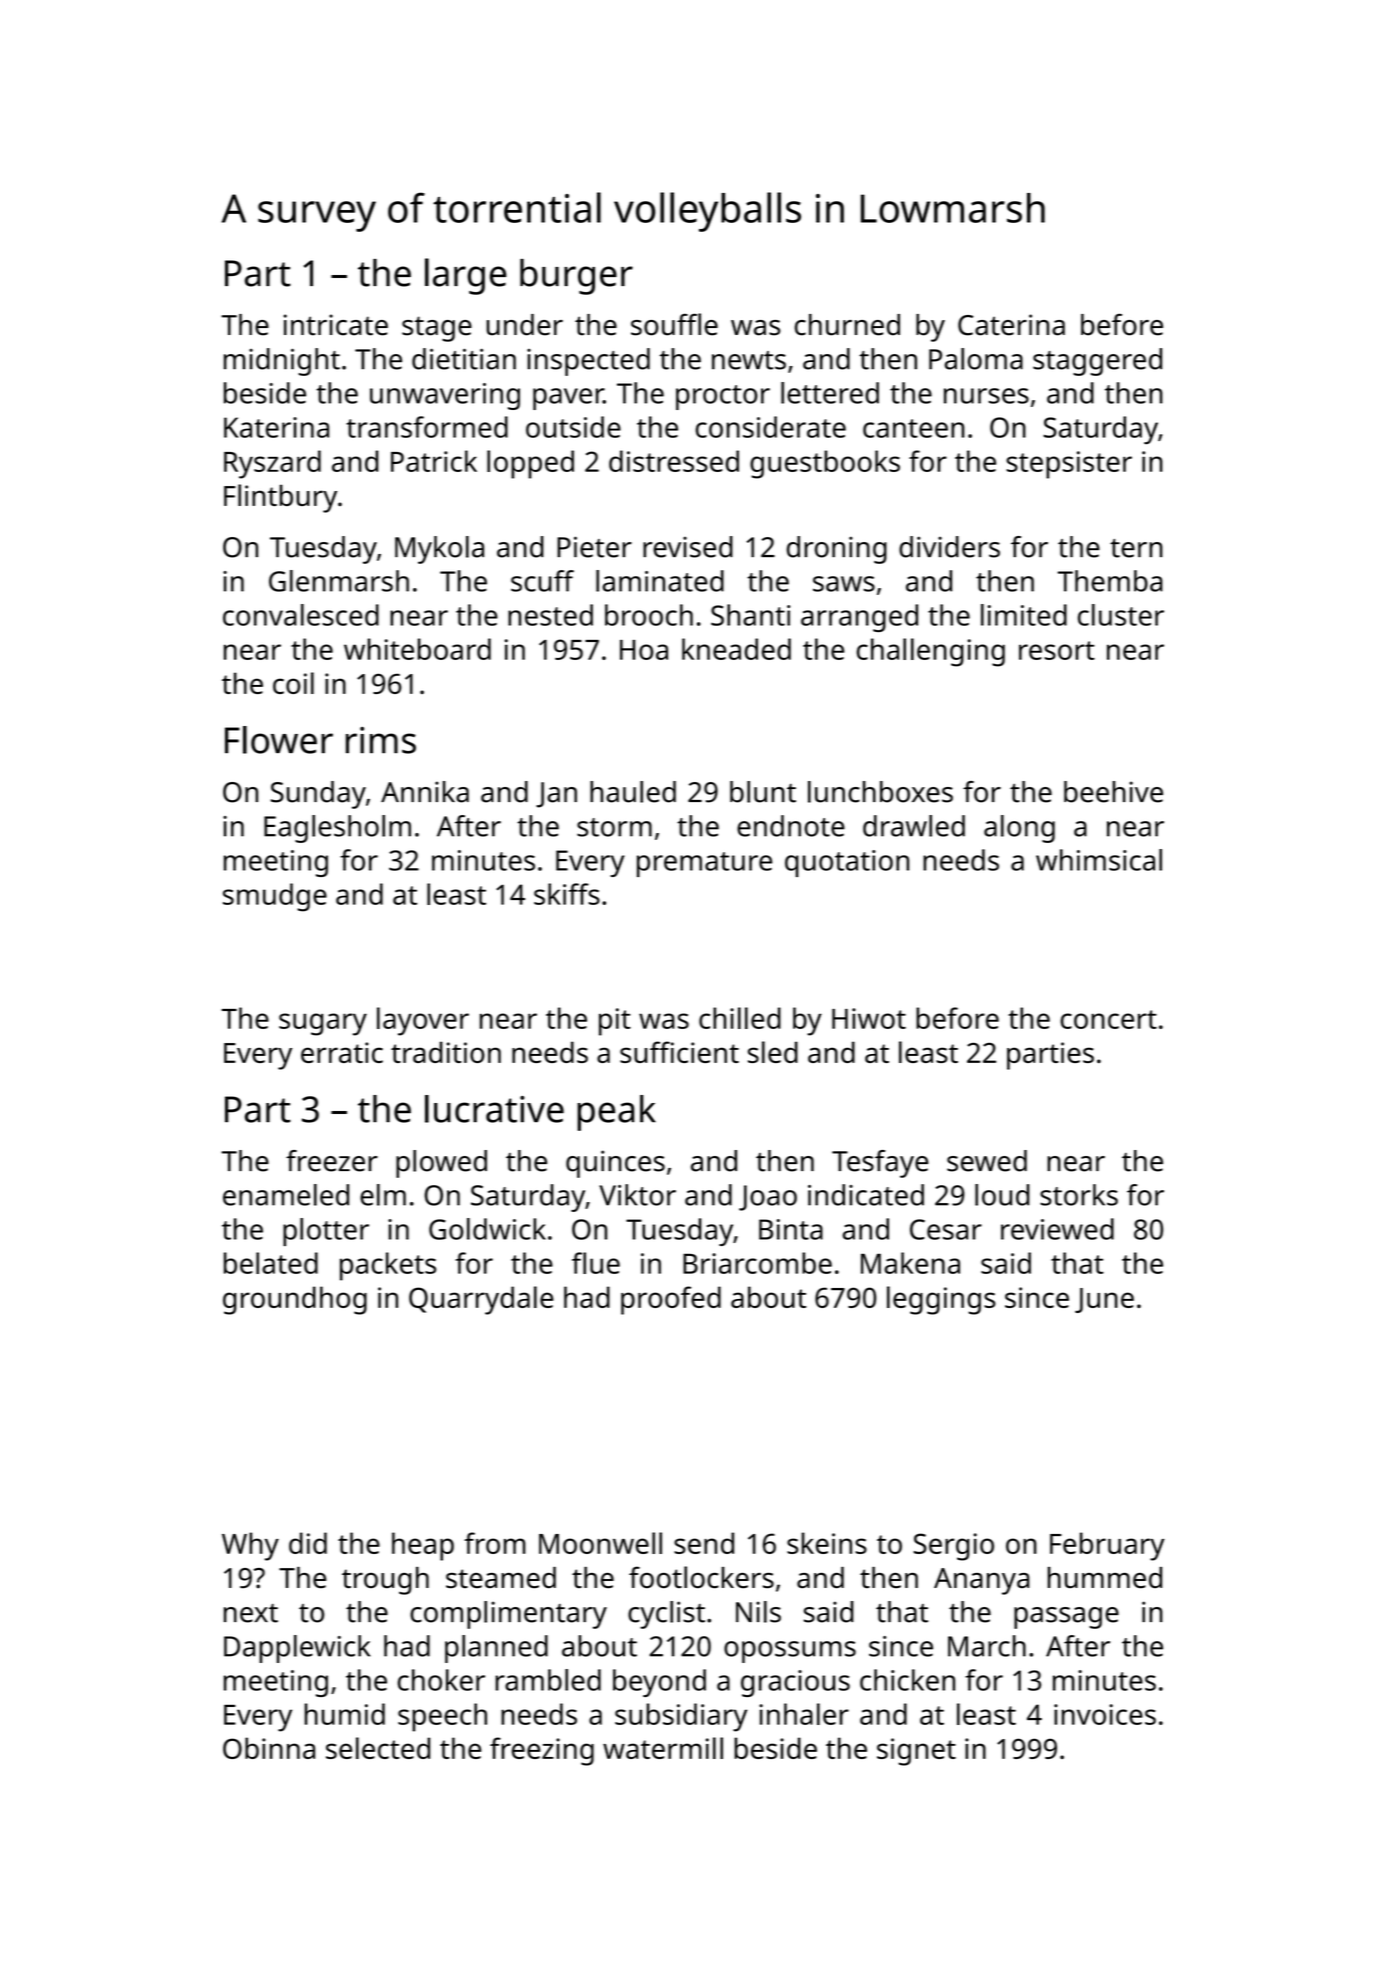 This document has width=1386, height=1969. What do you see at coordinates (425, 792) in the document?
I see `Annika` at bounding box center [425, 792].
